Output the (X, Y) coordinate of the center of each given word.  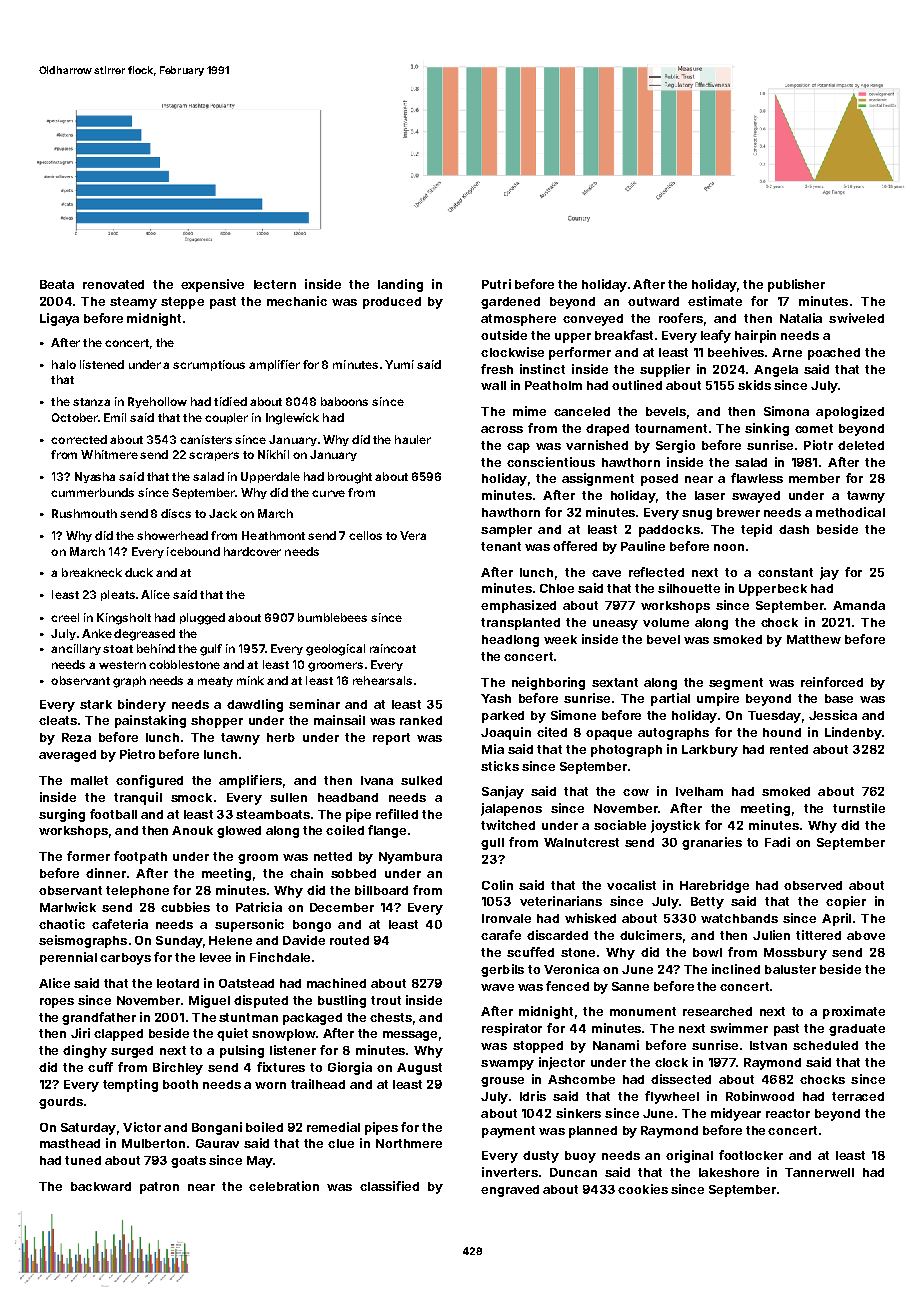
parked (503, 717)
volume (666, 622)
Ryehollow (157, 402)
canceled (582, 411)
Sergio (675, 446)
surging (62, 815)
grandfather (99, 1018)
